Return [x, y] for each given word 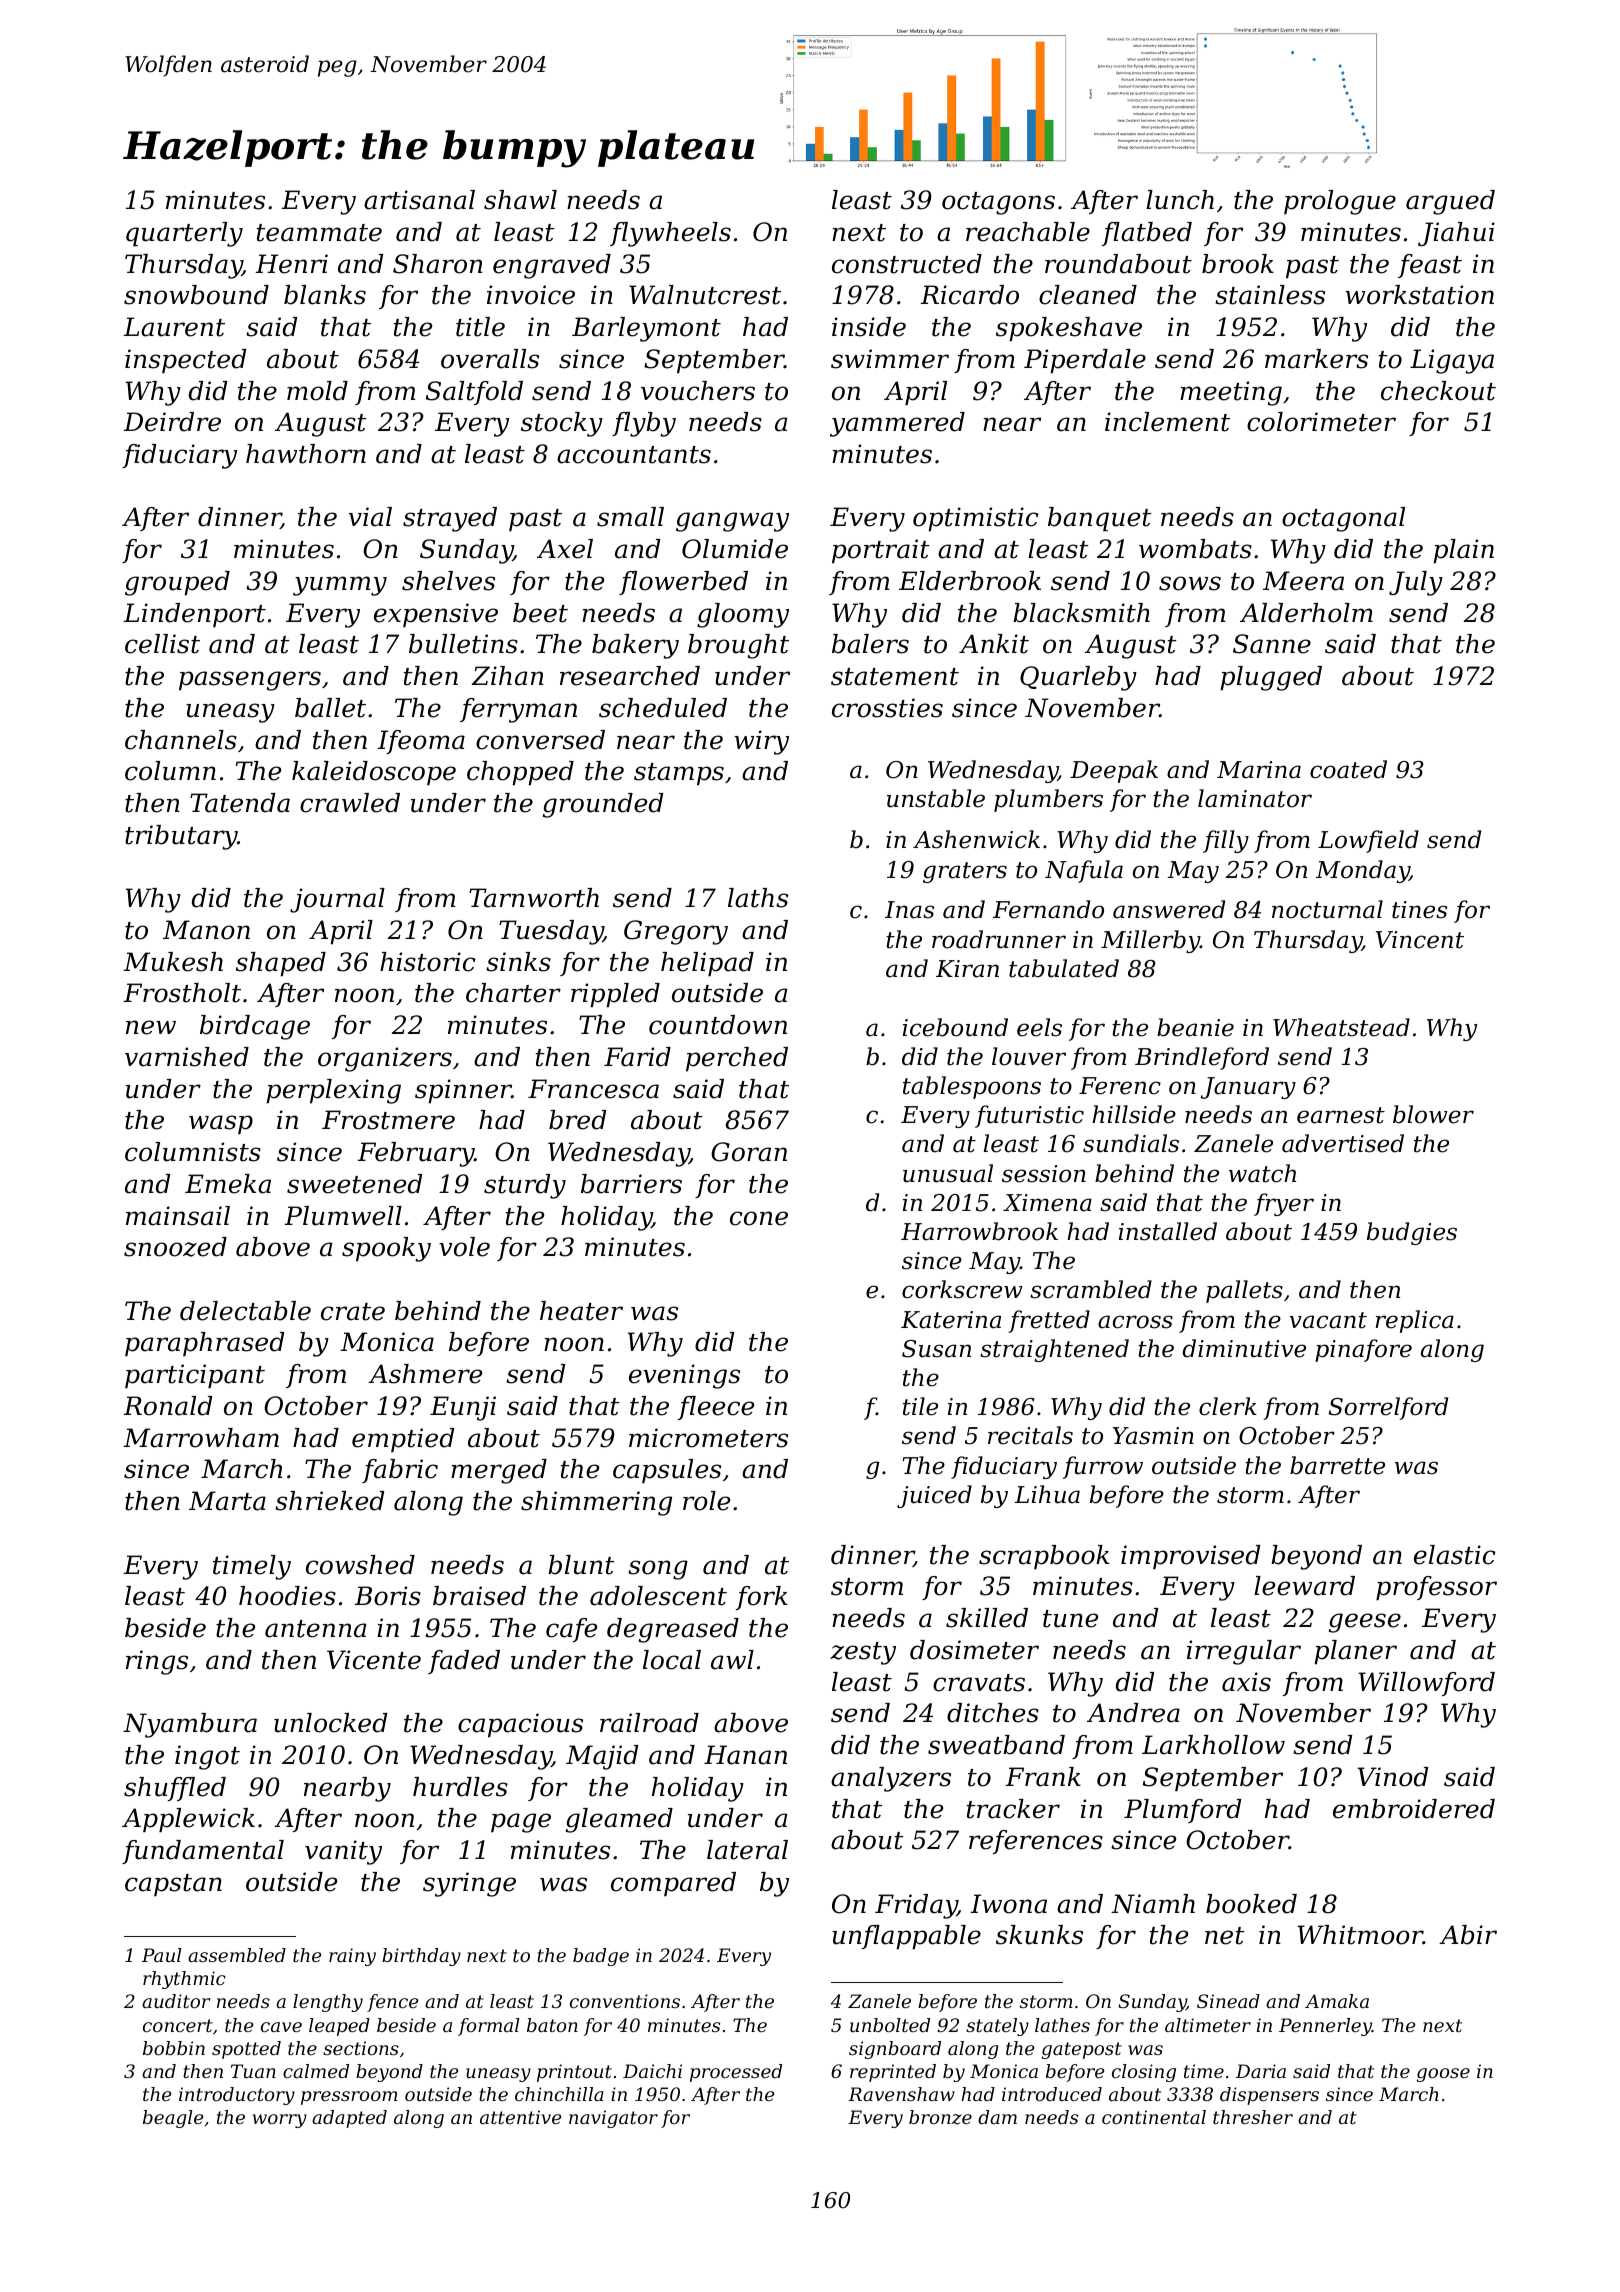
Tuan [253, 2071]
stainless [1270, 295]
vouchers [698, 391]
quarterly [184, 234]
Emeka [228, 1184]
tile [920, 1406]
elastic [1454, 1555]
